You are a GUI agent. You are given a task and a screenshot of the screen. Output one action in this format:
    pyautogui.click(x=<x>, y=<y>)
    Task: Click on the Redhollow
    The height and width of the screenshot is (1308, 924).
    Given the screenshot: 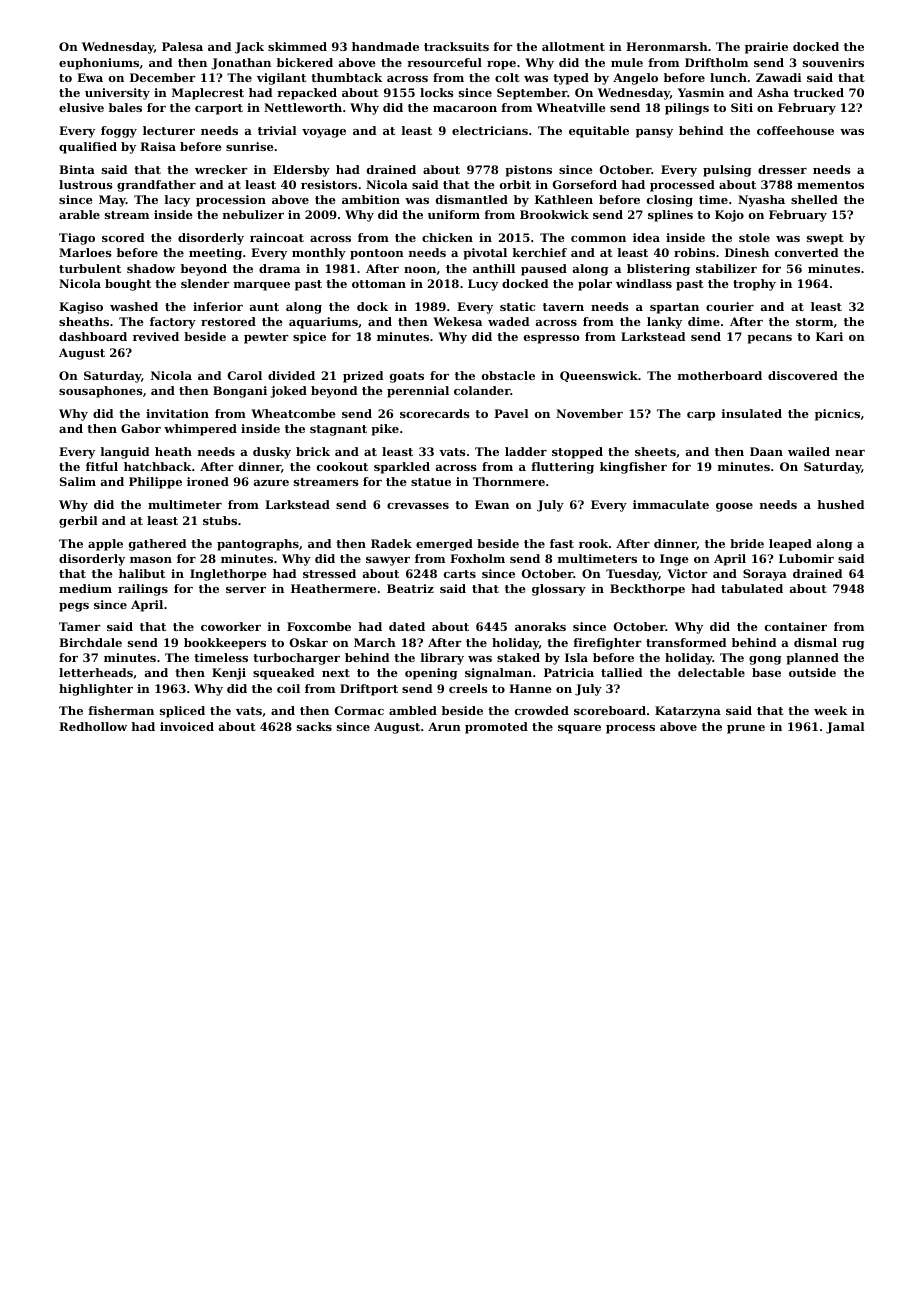 What is the action you would take?
    pyautogui.click(x=93, y=726)
